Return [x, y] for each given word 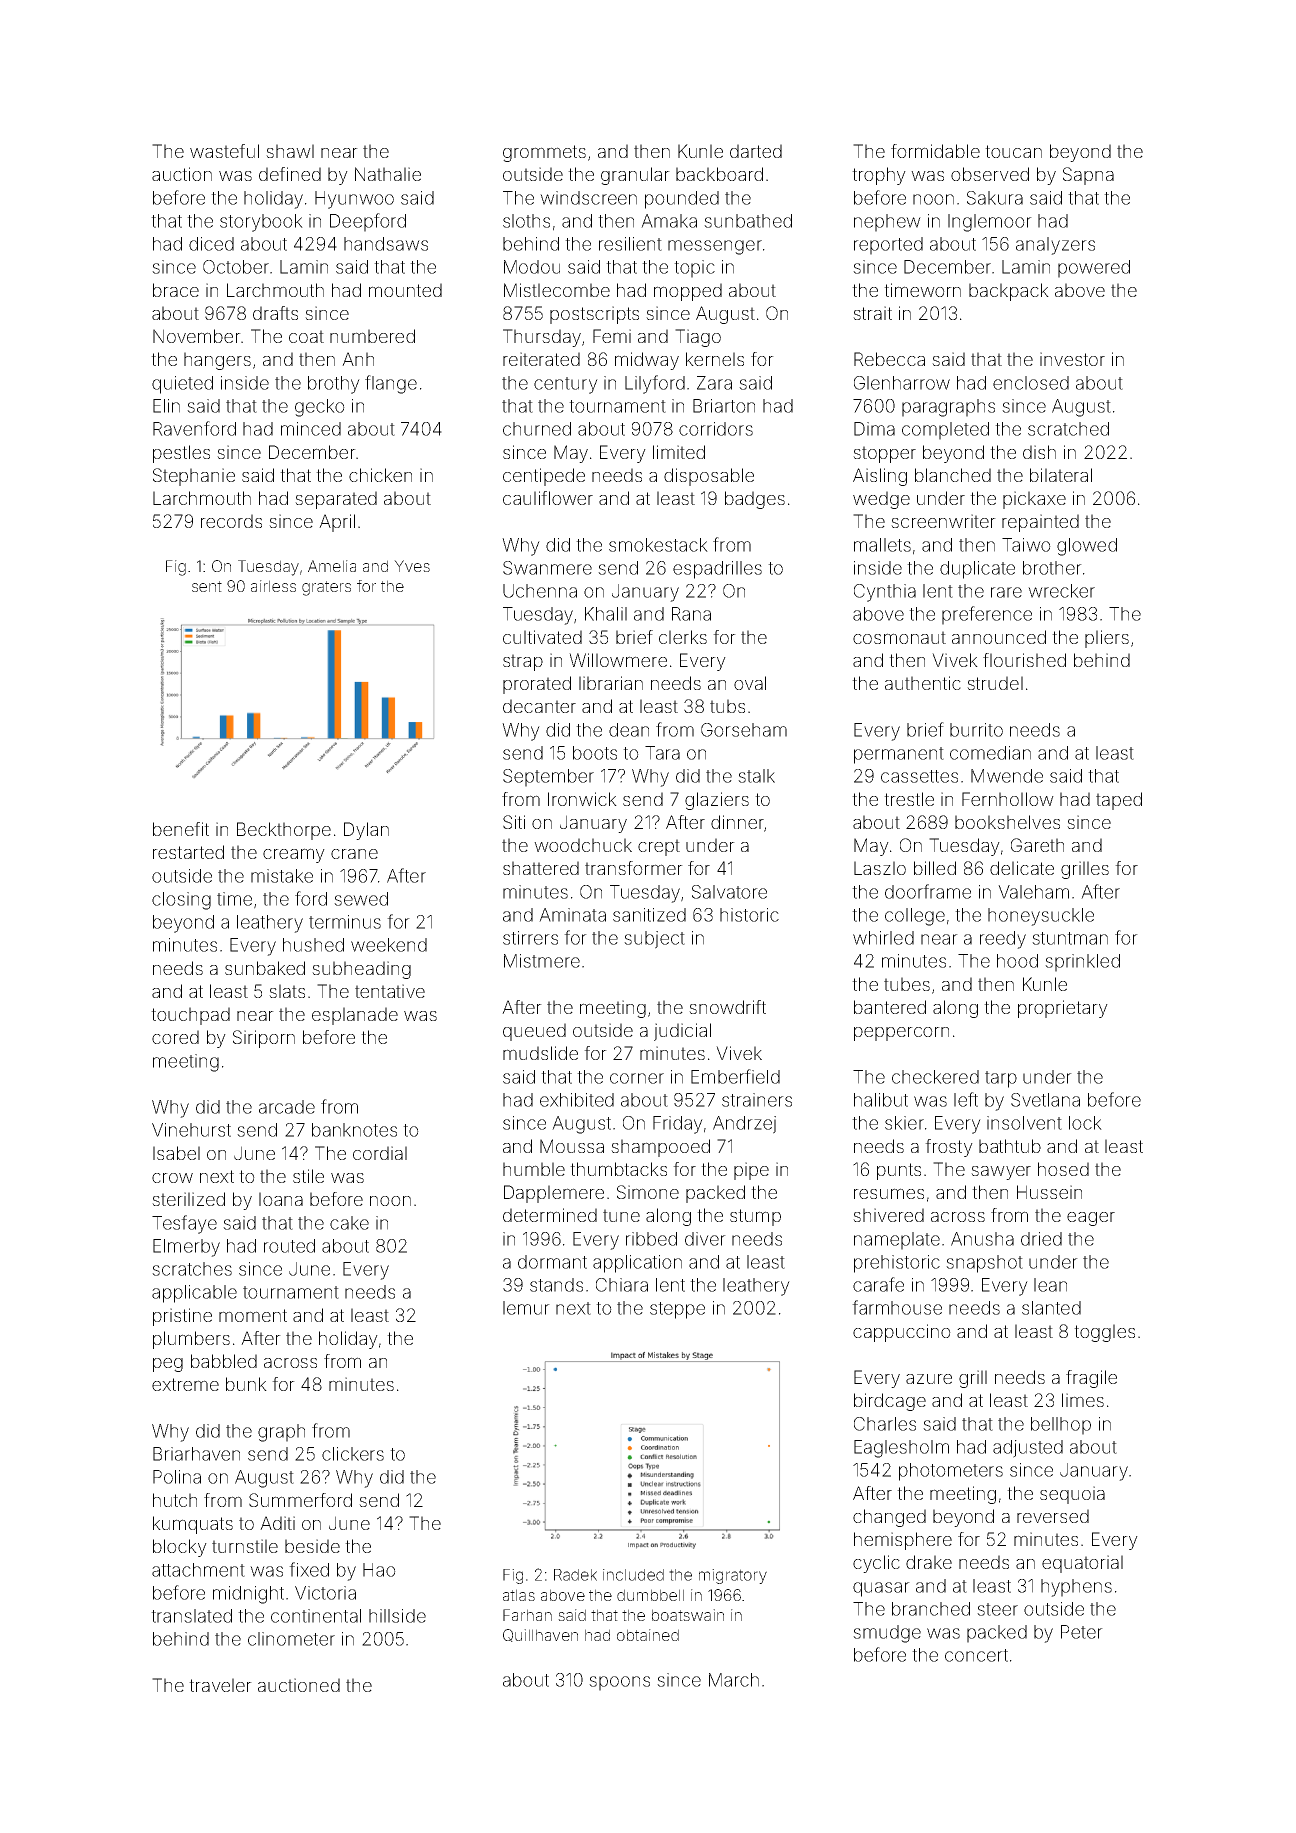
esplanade [355, 1016]
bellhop [1061, 1426]
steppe [677, 1310]
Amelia [332, 566]
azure [929, 1379]
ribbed [651, 1239]
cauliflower [548, 498]
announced [999, 637]
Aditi [277, 1523]
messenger [715, 247]
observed [990, 174]
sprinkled [1082, 963]
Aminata [572, 915]
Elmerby [186, 1248]
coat [306, 336]
